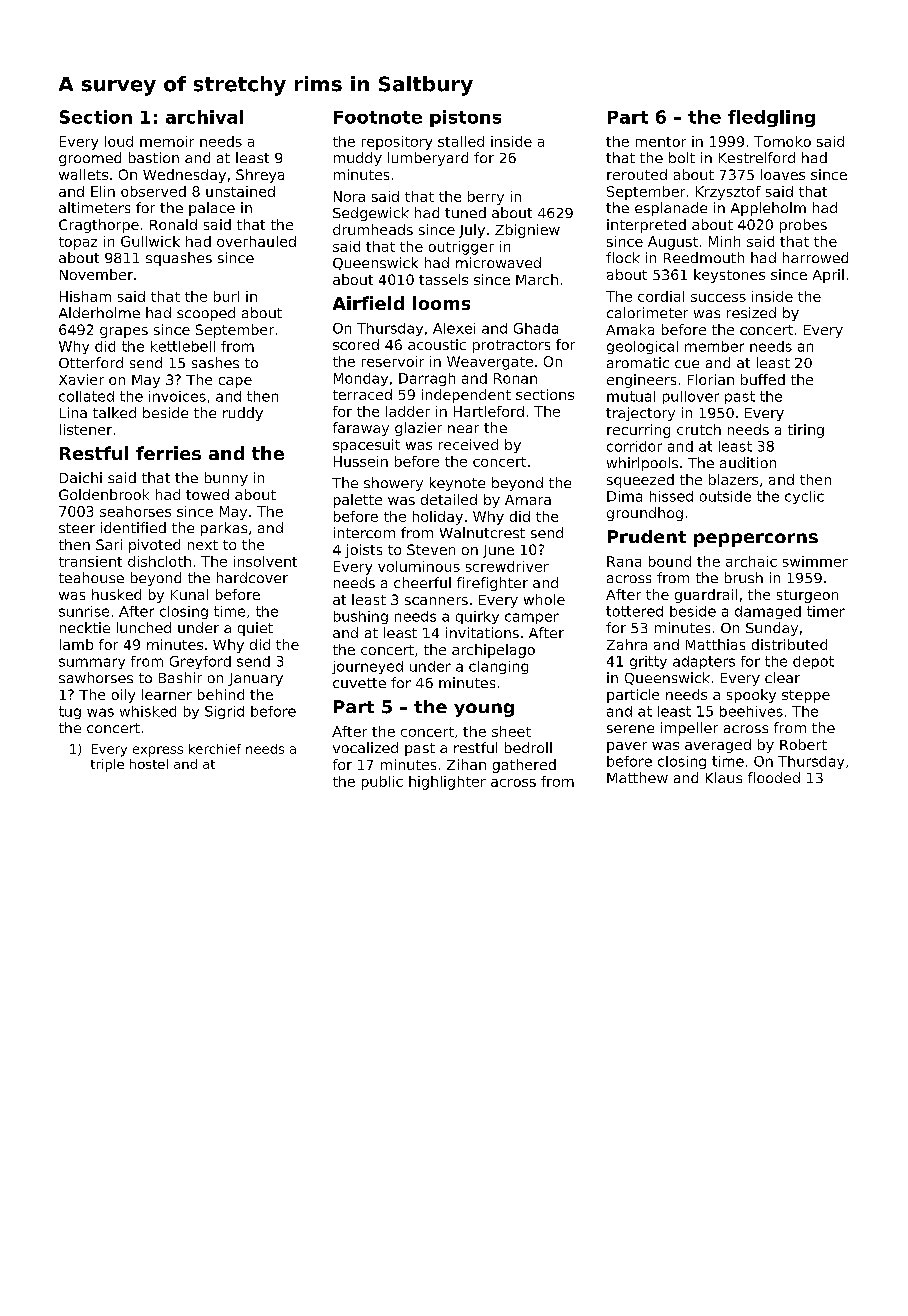  Describe the element at coordinates (627, 644) in the image. I see `Zahra` at that location.
